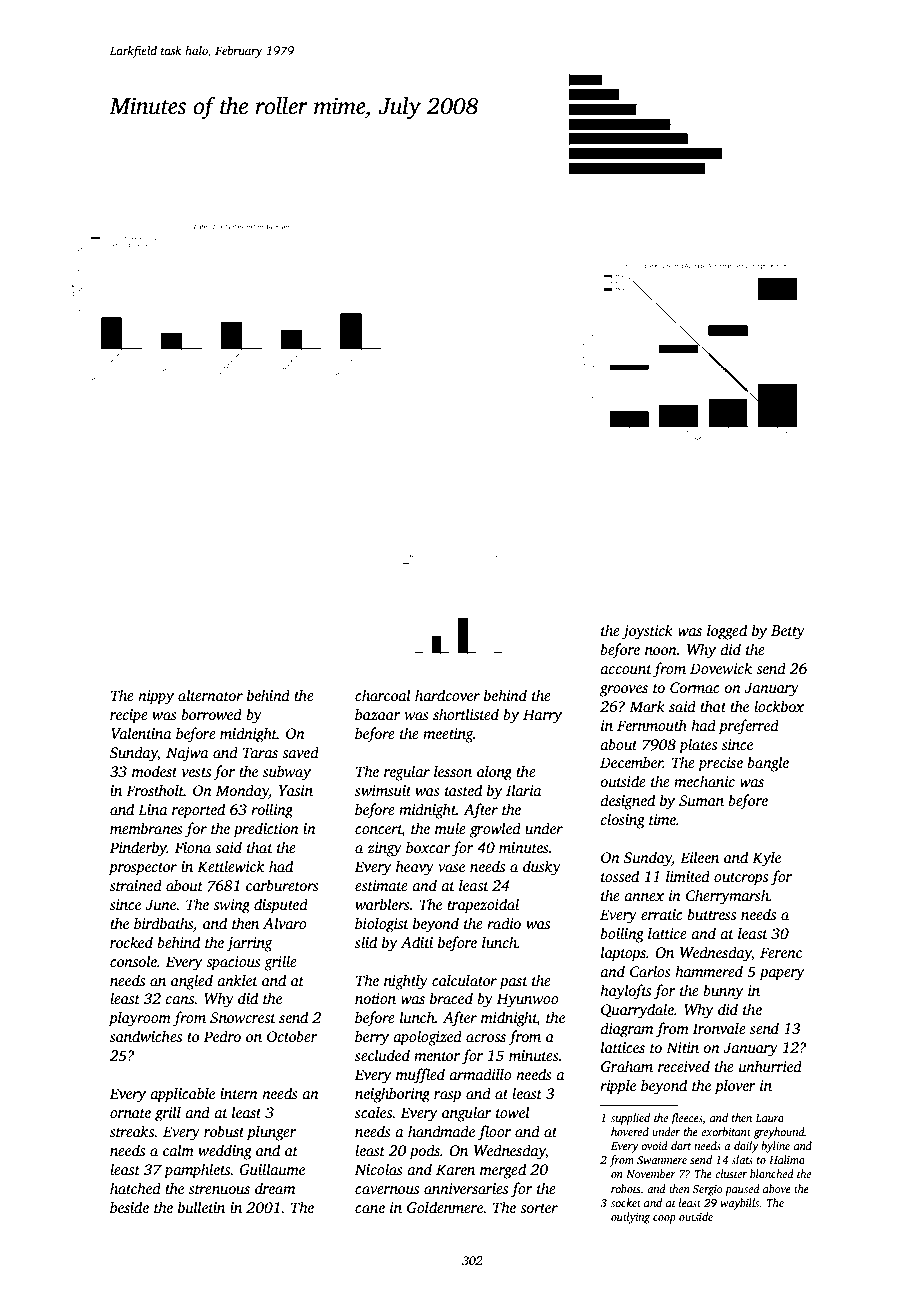  What do you see at coordinates (424, 1152) in the screenshot?
I see `pods` at bounding box center [424, 1152].
